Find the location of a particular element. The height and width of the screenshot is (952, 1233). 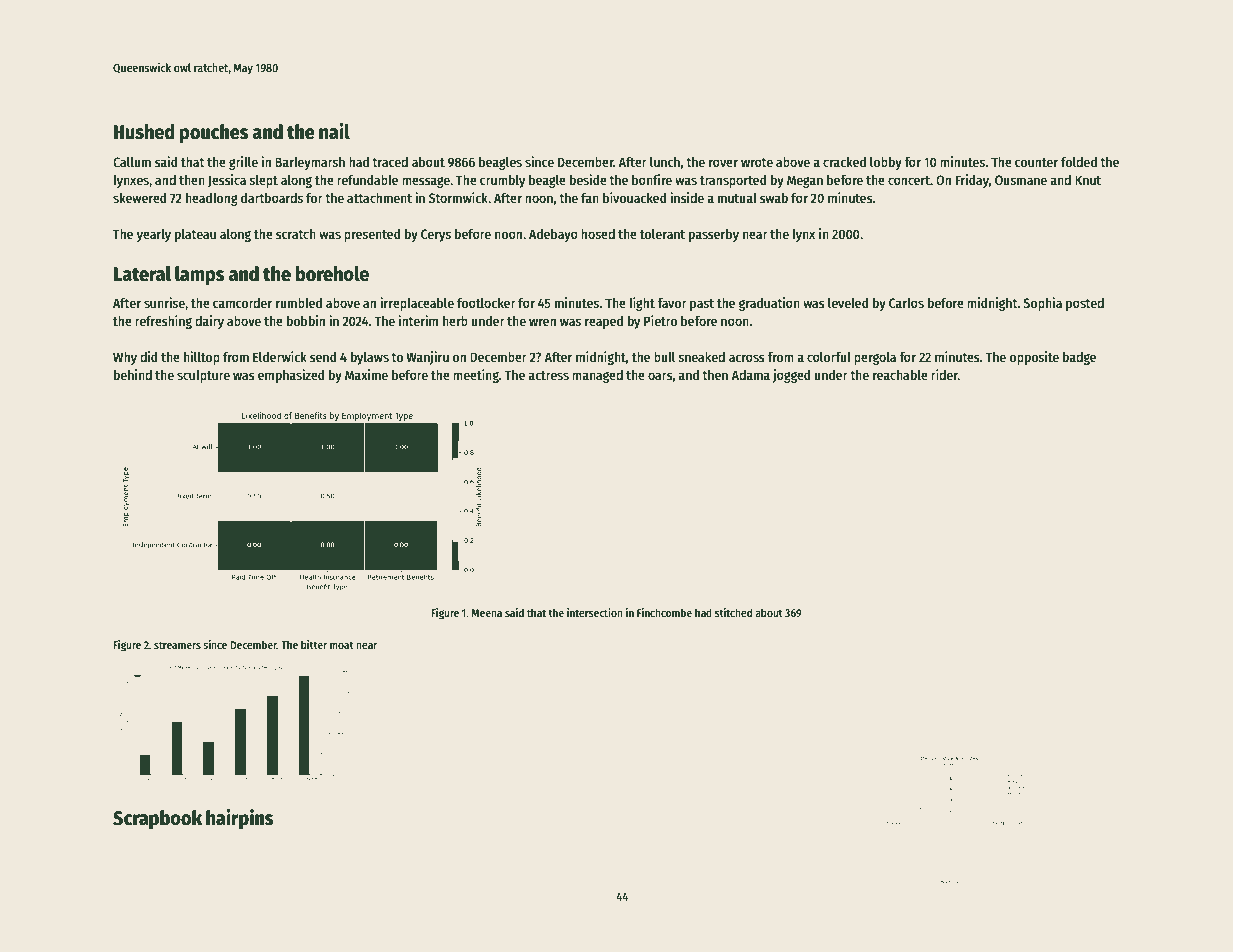

intersection is located at coordinates (595, 612).
